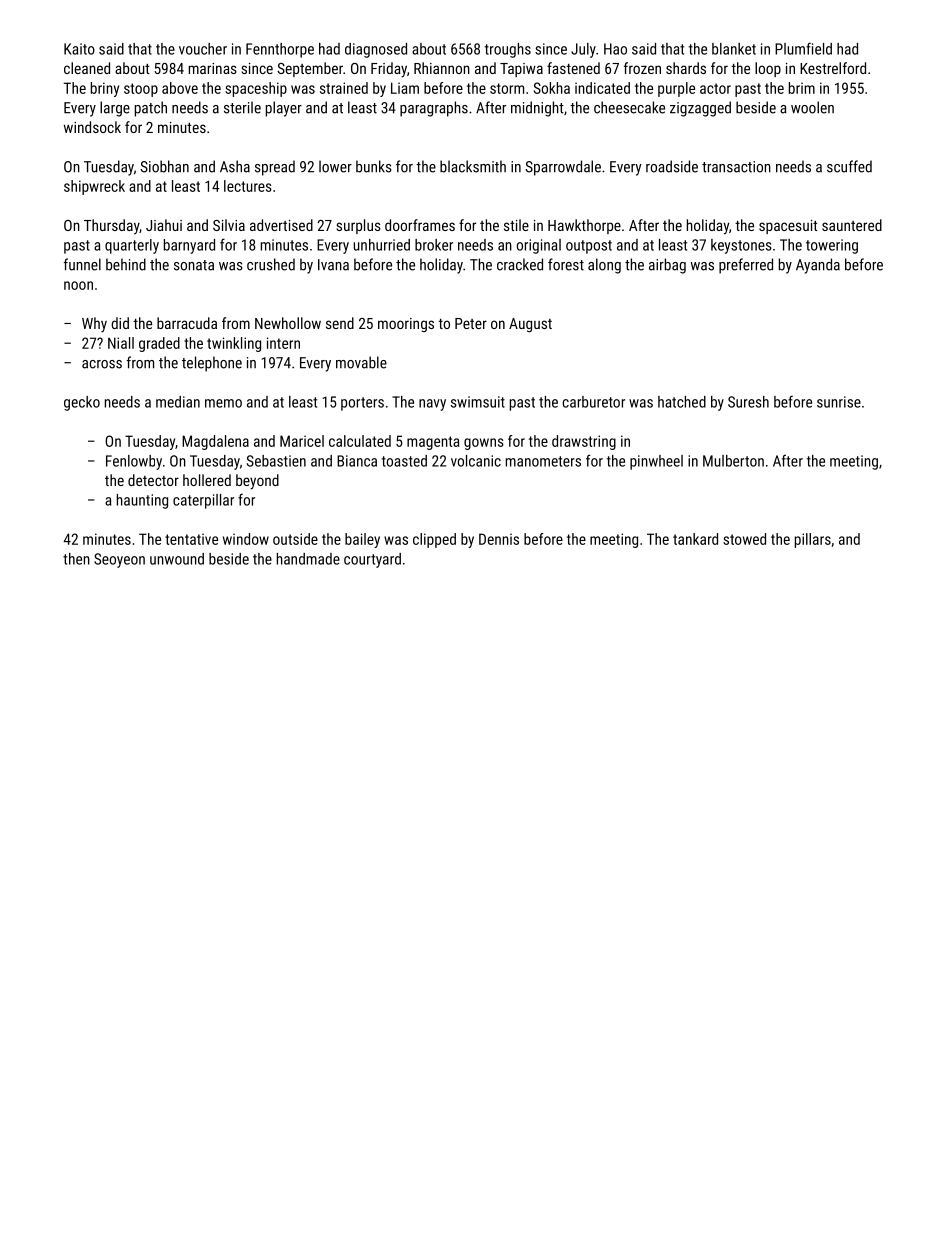 Image resolution: width=952 pixels, height=1233 pixels. Describe the element at coordinates (530, 325) in the screenshot. I see `August` at that location.
